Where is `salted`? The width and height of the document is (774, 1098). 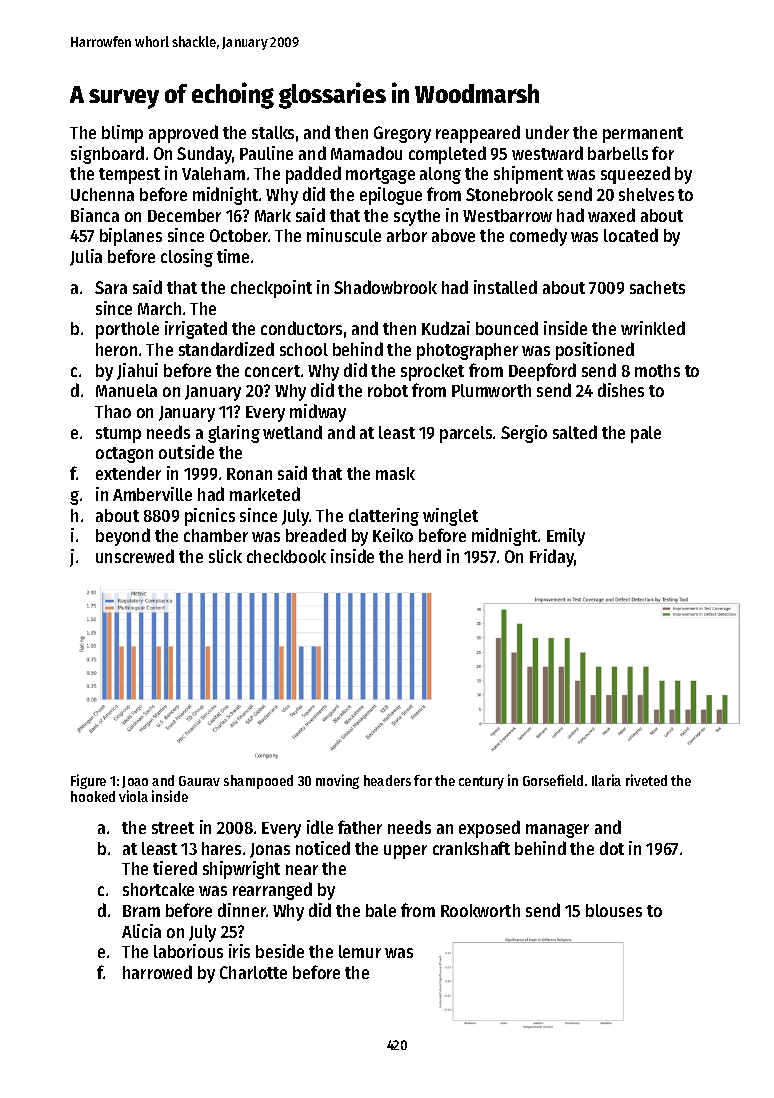
salted is located at coordinates (575, 432).
